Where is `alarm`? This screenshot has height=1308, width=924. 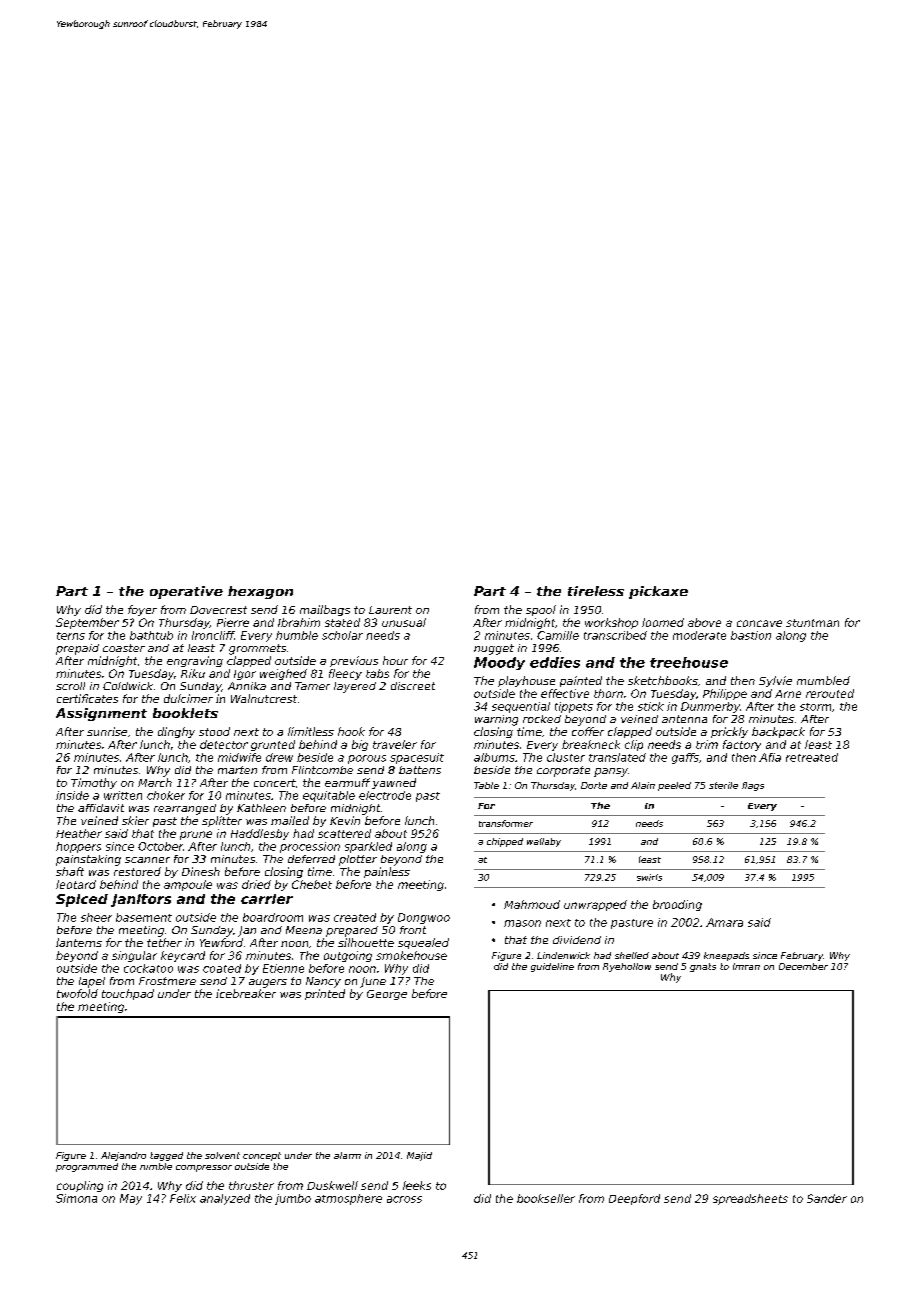
alarm is located at coordinates (347, 1155).
